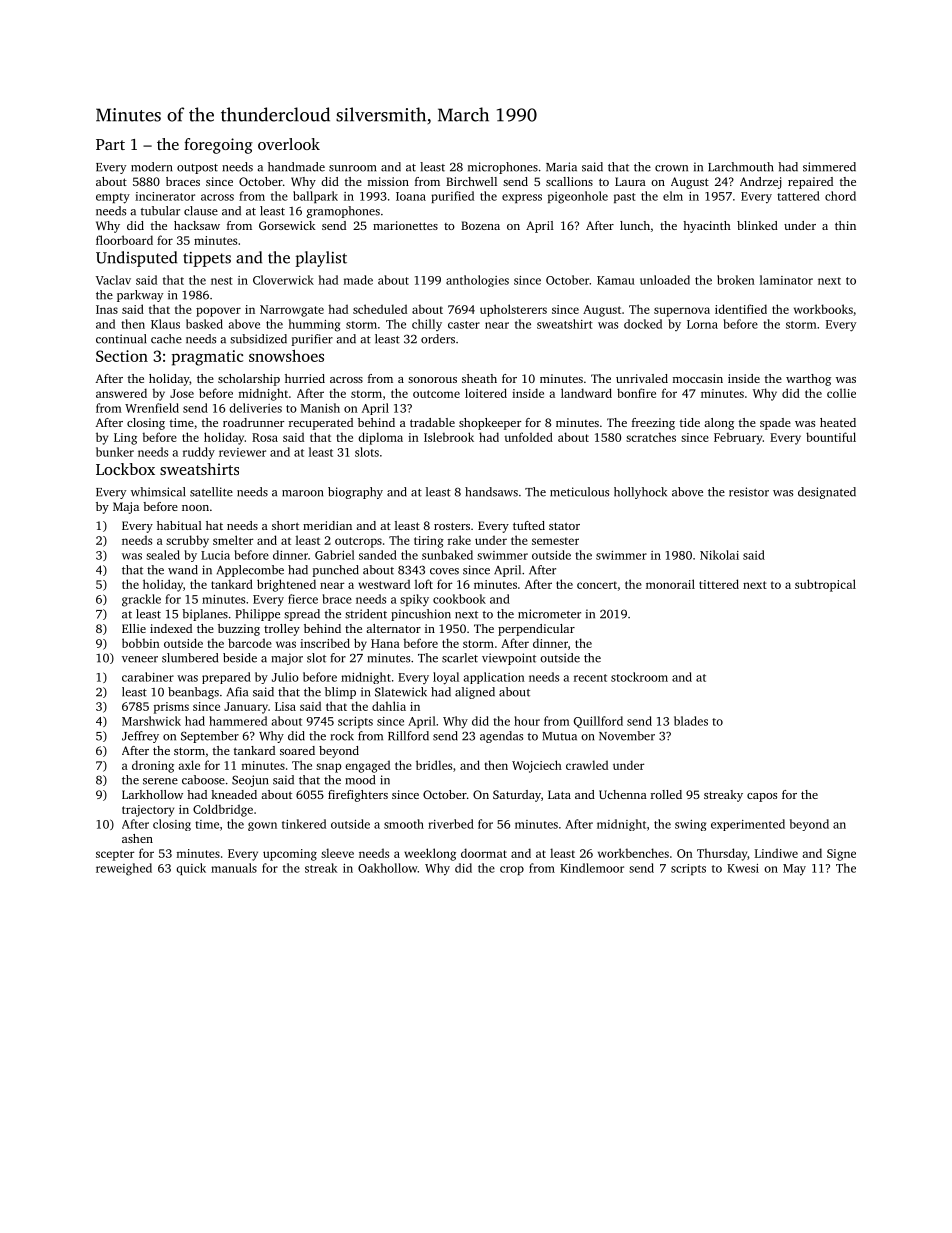 This document has height=1233, width=952. I want to click on lunch, so click(635, 225).
